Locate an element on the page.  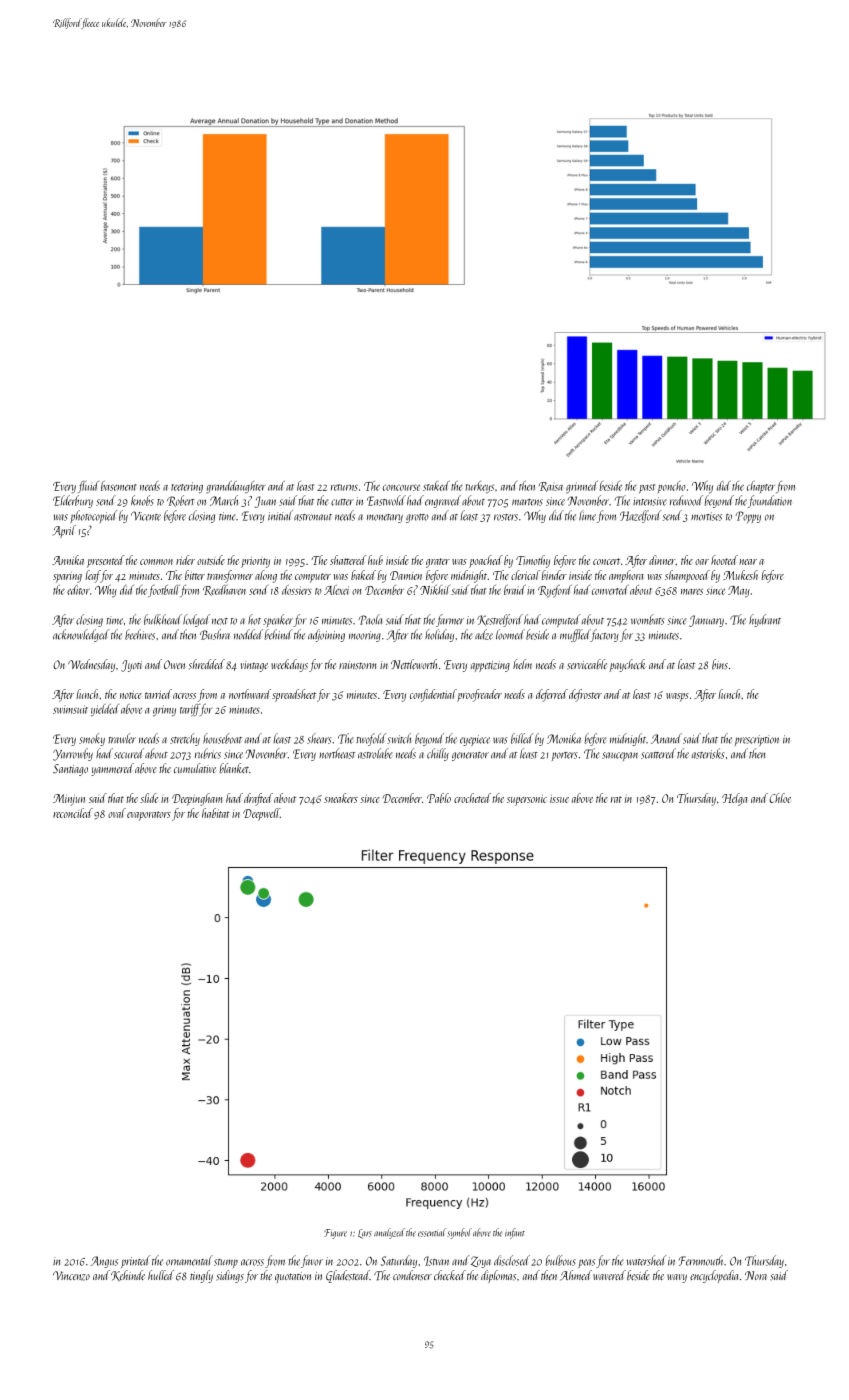
Anand is located at coordinates (666, 738).
